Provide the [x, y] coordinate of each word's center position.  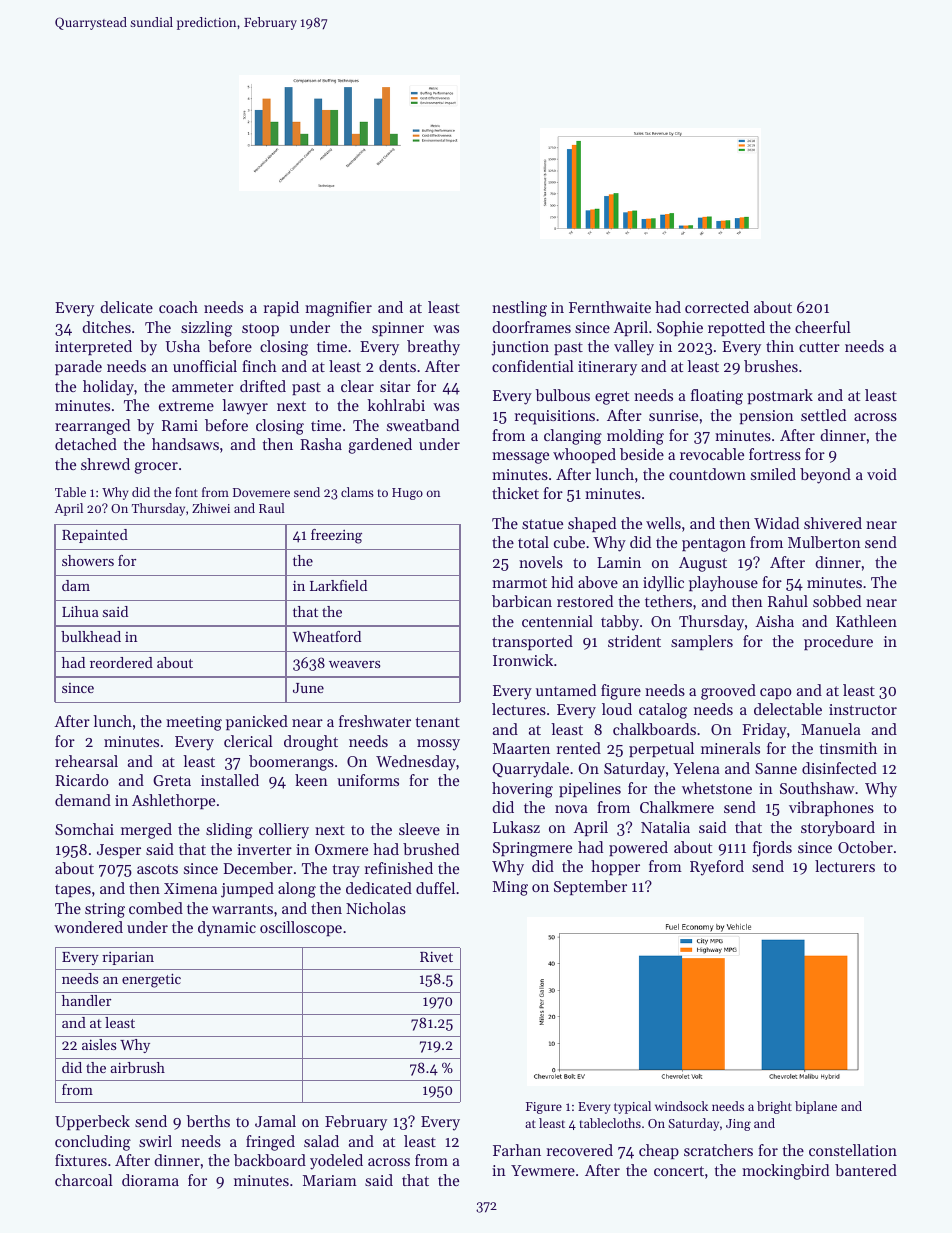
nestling [519, 309]
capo [776, 693]
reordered [121, 662]
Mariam [330, 1180]
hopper [615, 867]
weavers [354, 664]
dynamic [227, 929]
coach [178, 307]
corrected [717, 307]
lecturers [845, 866]
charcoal [84, 1180]
